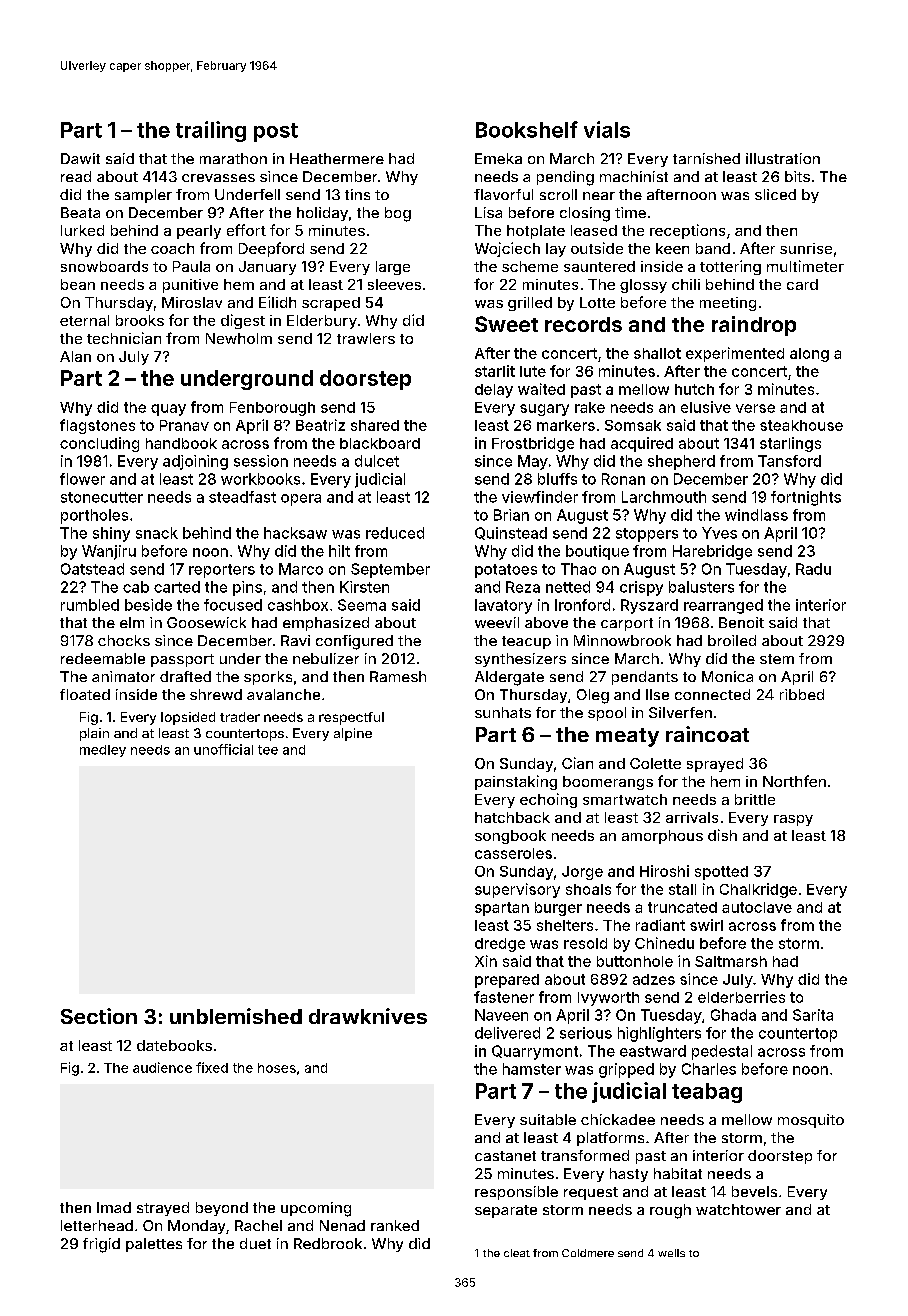 This page has width=908, height=1316. I want to click on elusive, so click(706, 407).
